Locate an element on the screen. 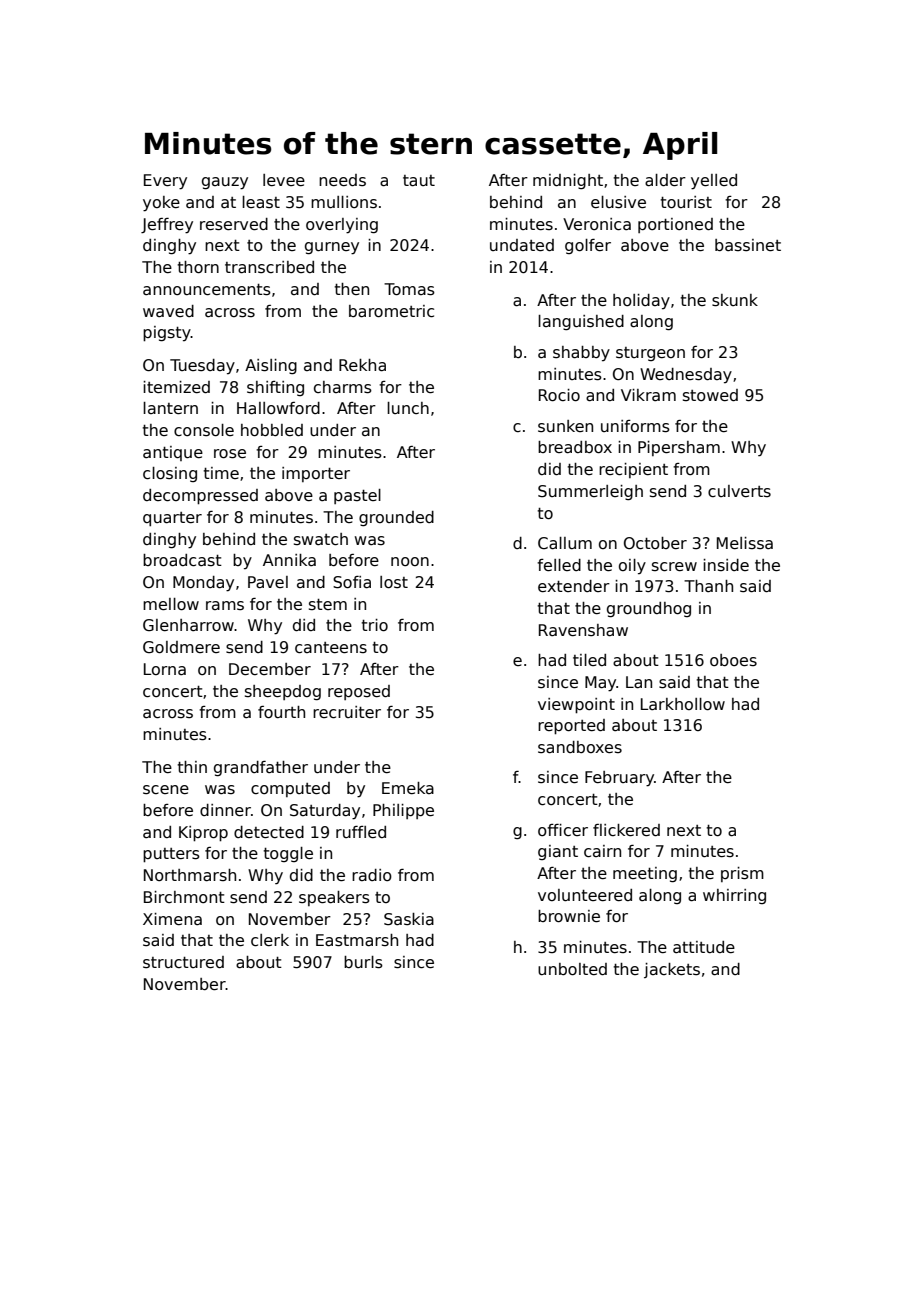 This screenshot has height=1311, width=924. structured is located at coordinates (183, 962).
